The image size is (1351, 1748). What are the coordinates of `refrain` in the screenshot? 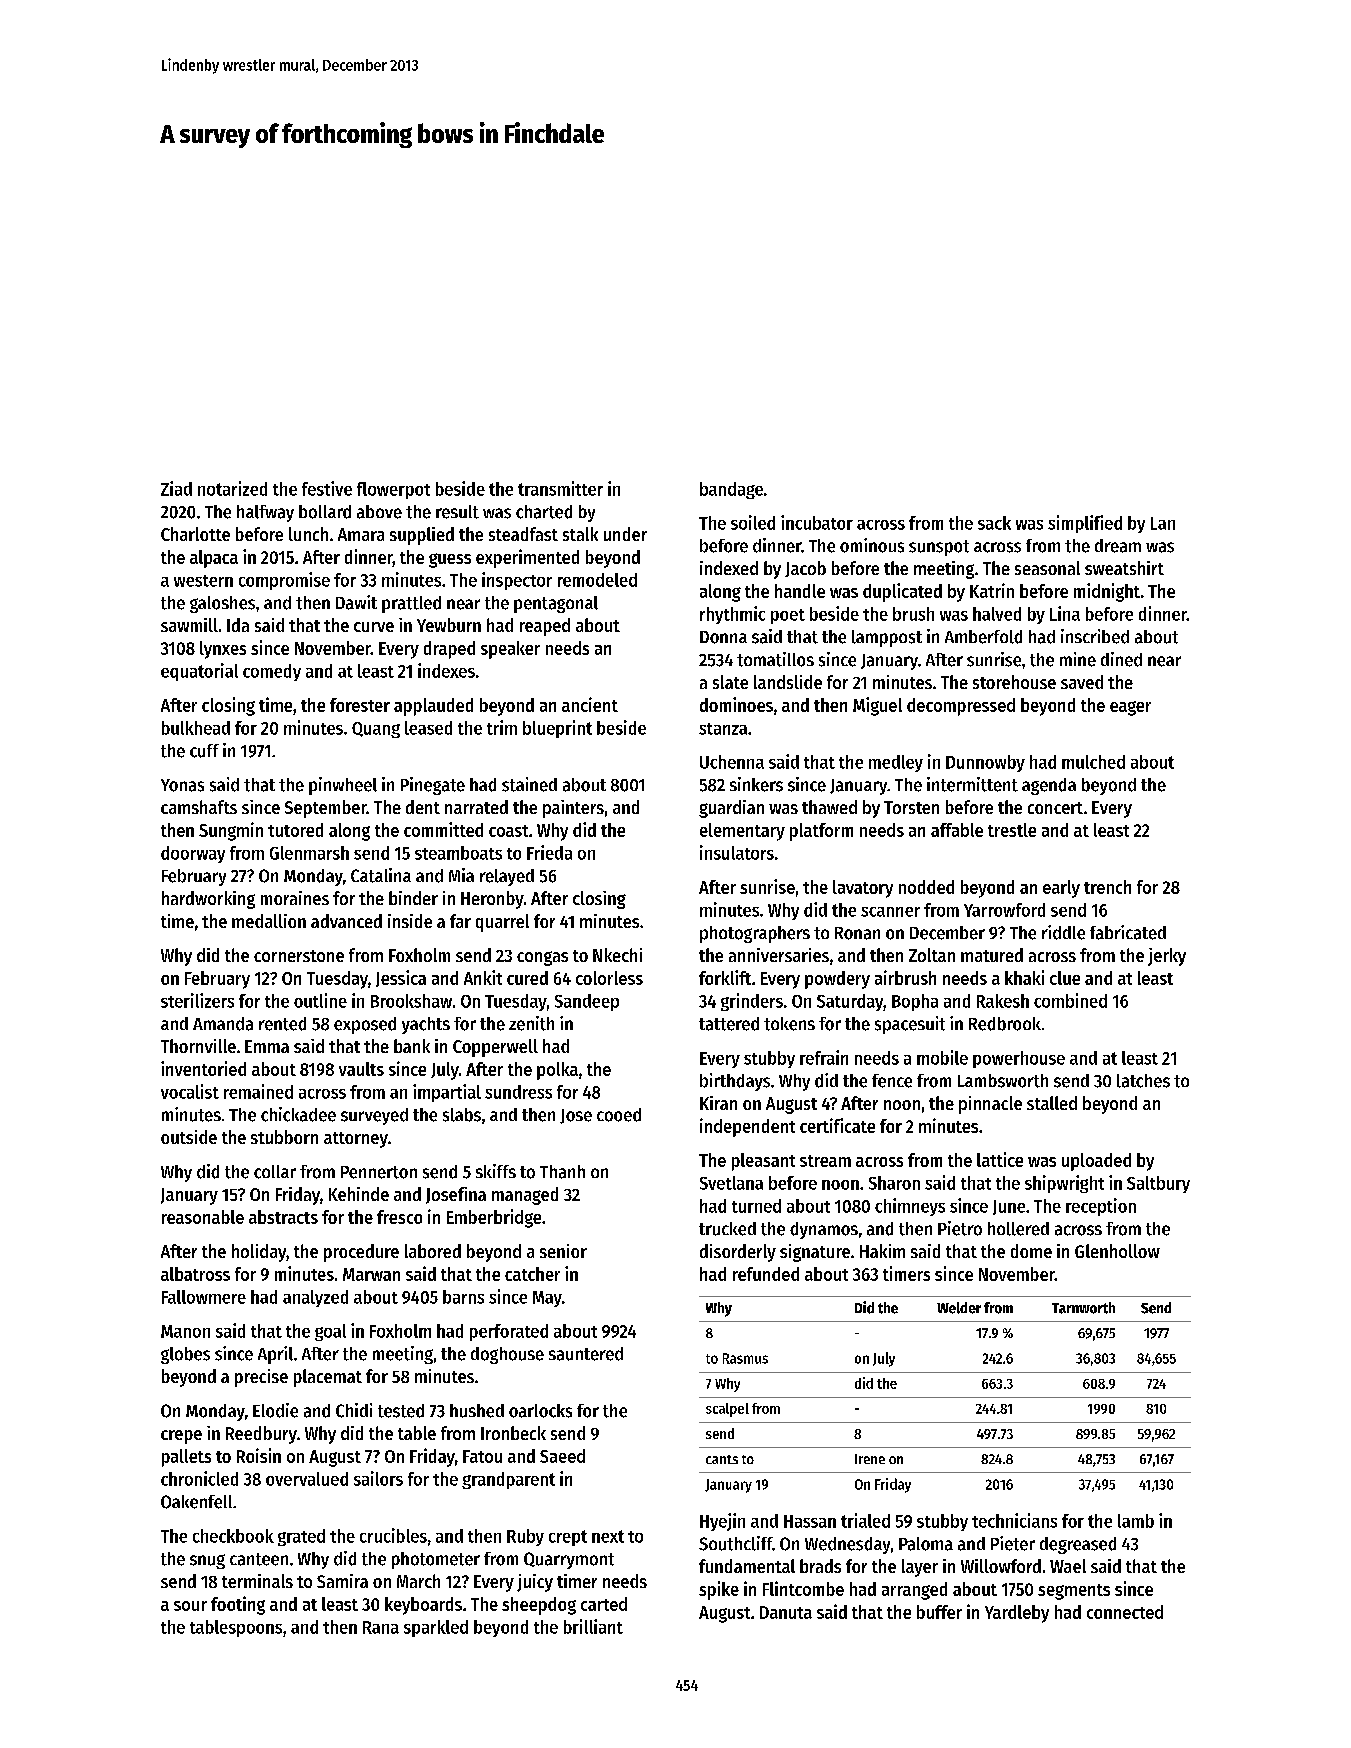 It's located at (824, 1057).
